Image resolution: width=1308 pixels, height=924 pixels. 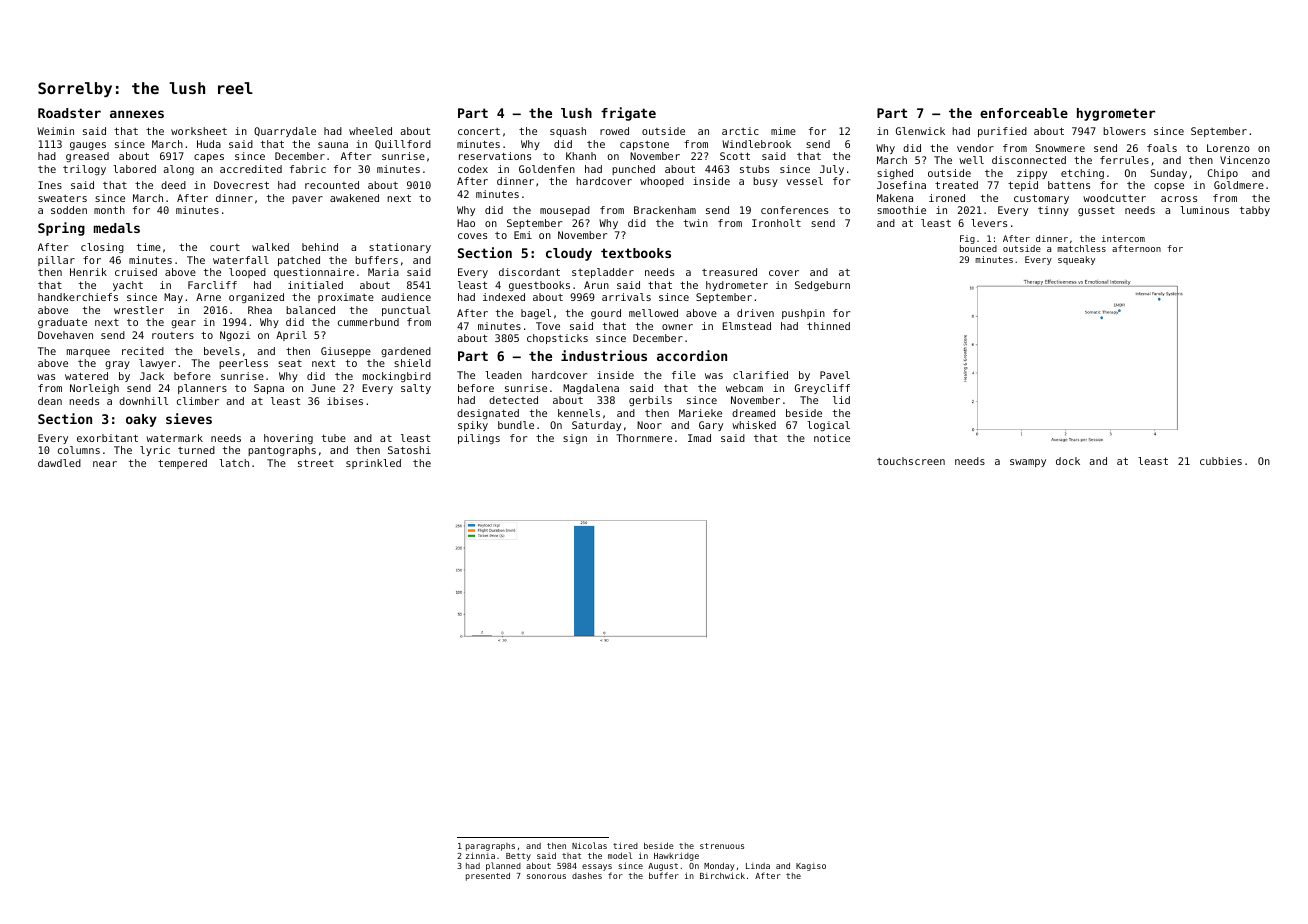 What do you see at coordinates (503, 866) in the document?
I see `planned` at bounding box center [503, 866].
